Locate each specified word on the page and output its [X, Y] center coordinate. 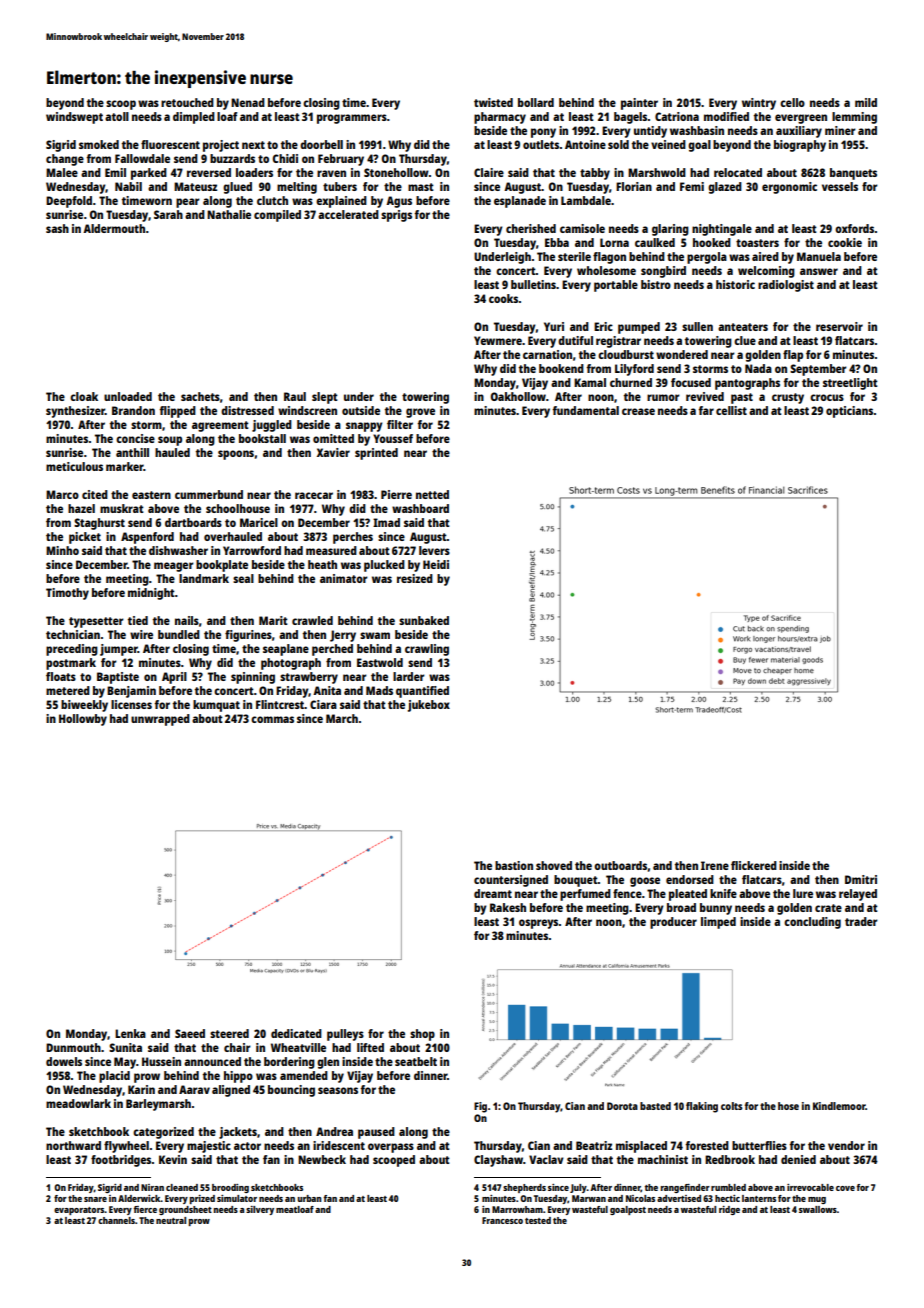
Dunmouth [73, 1047]
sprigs [396, 216]
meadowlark [78, 1103]
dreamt [493, 893]
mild [866, 102]
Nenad [248, 102]
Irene [715, 865]
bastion [514, 865]
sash [57, 228]
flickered [754, 865]
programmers [352, 119]
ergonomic [789, 188]
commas [272, 719]
